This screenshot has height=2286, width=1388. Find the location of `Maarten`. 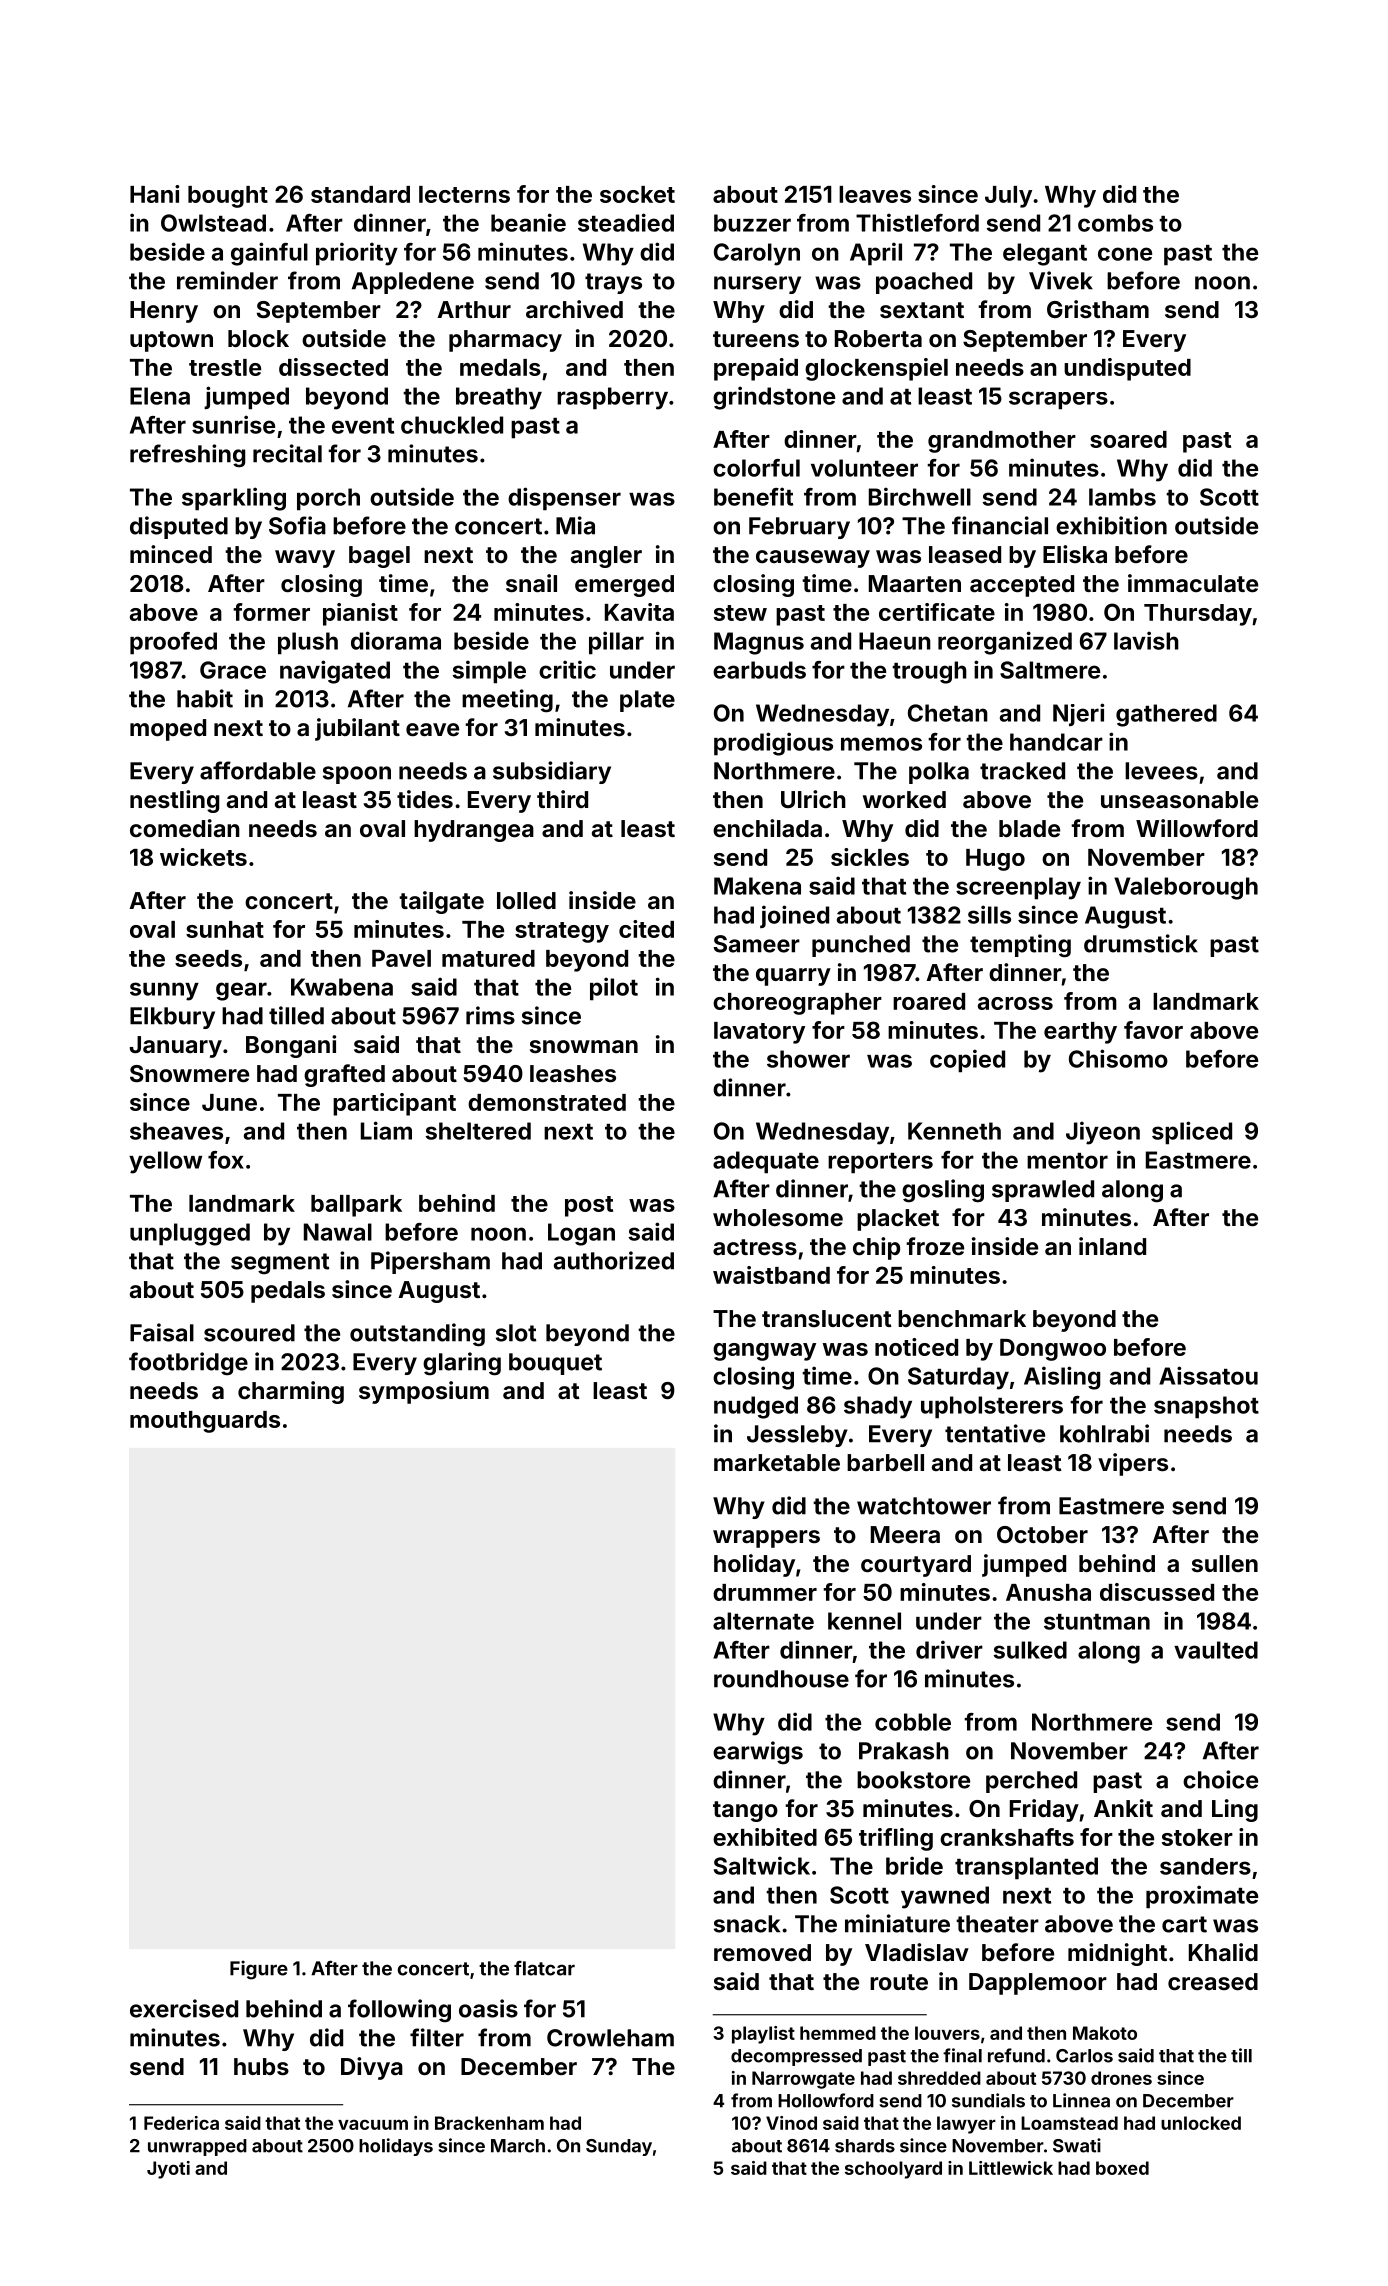

Maarten is located at coordinates (915, 583).
